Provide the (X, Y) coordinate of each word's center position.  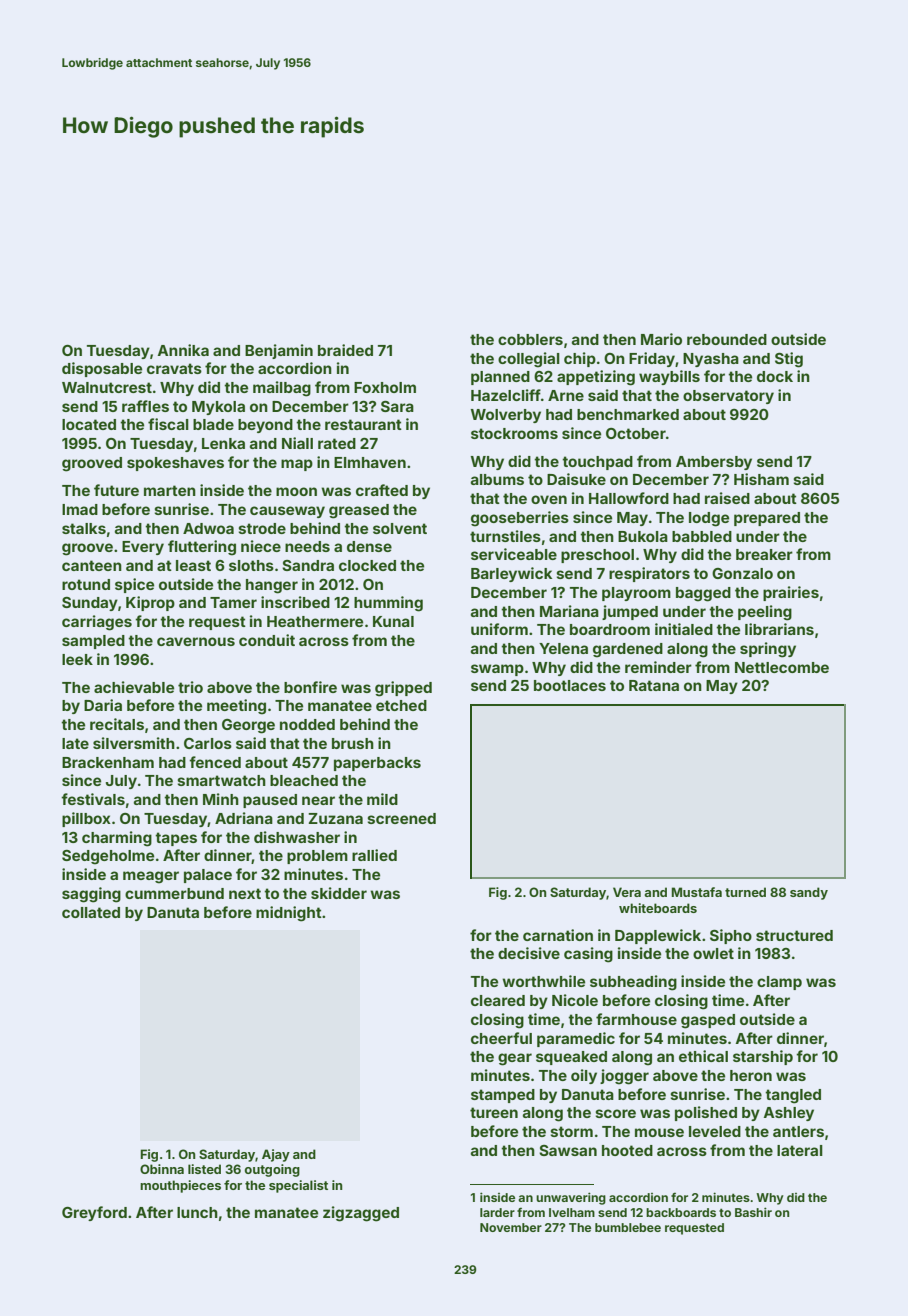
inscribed (295, 602)
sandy (809, 893)
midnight (289, 914)
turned (745, 892)
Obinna (162, 1169)
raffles (145, 406)
